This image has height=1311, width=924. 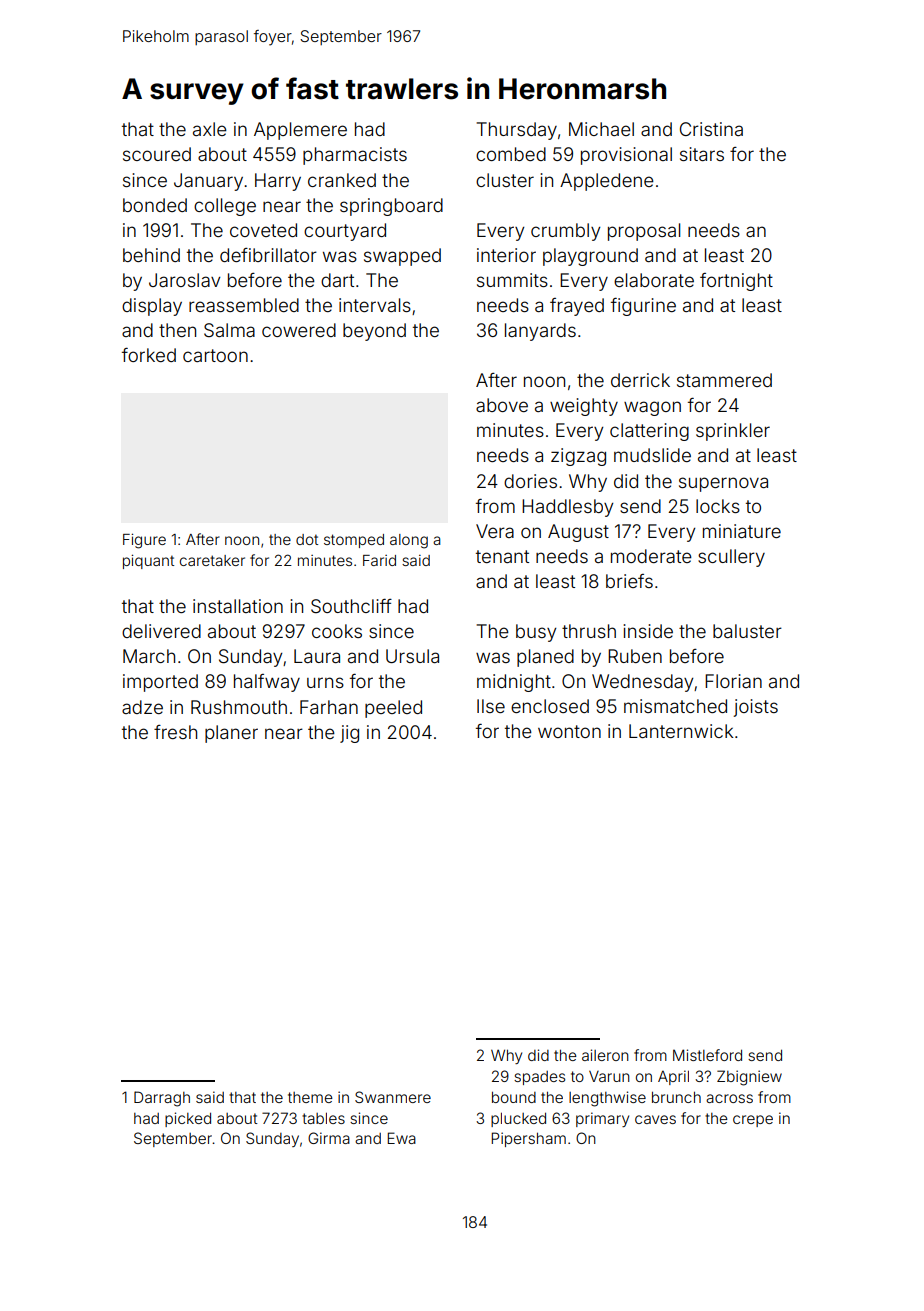 What do you see at coordinates (188, 1119) in the image?
I see `picked` at bounding box center [188, 1119].
